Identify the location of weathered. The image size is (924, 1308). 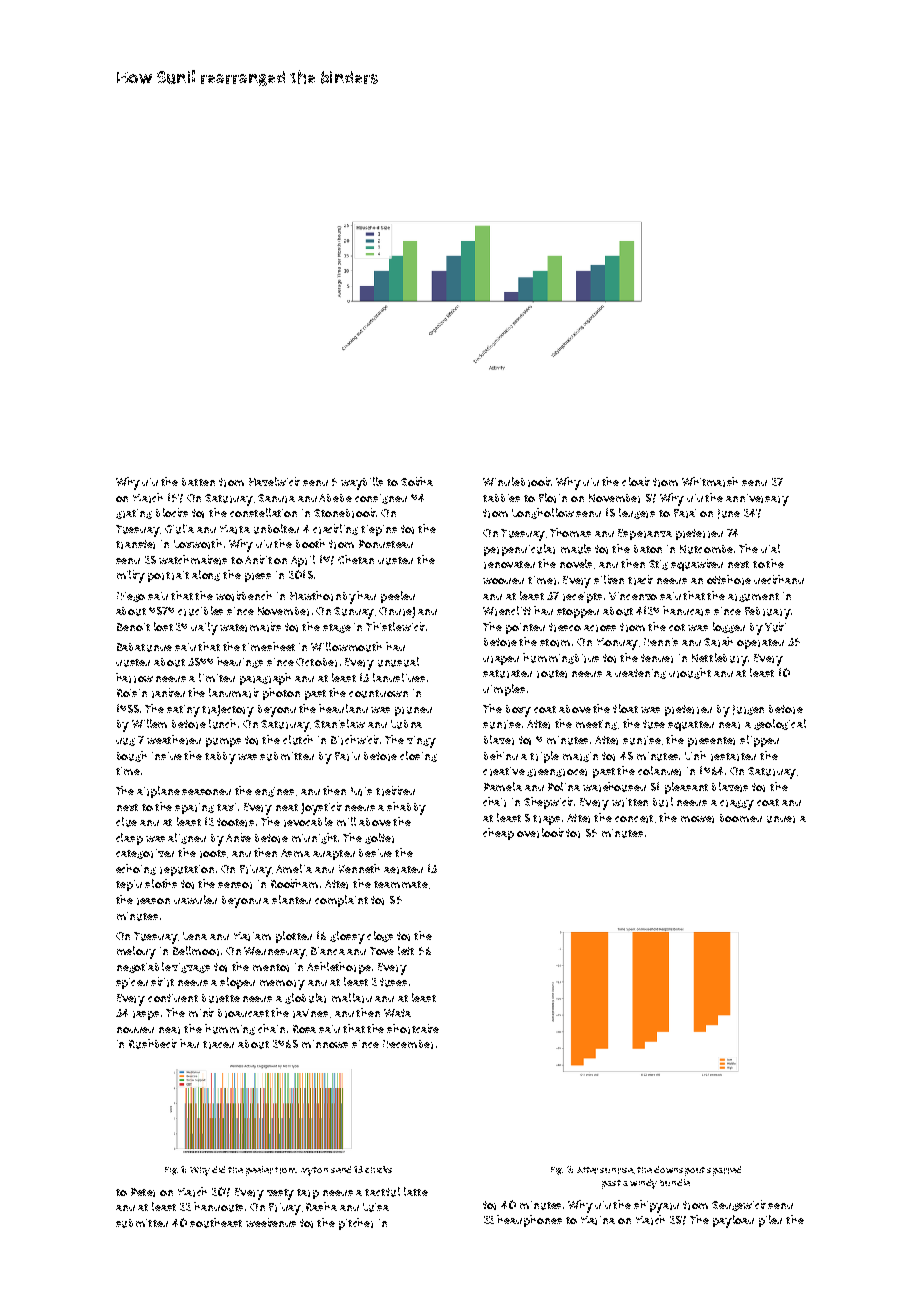
(174, 740).
